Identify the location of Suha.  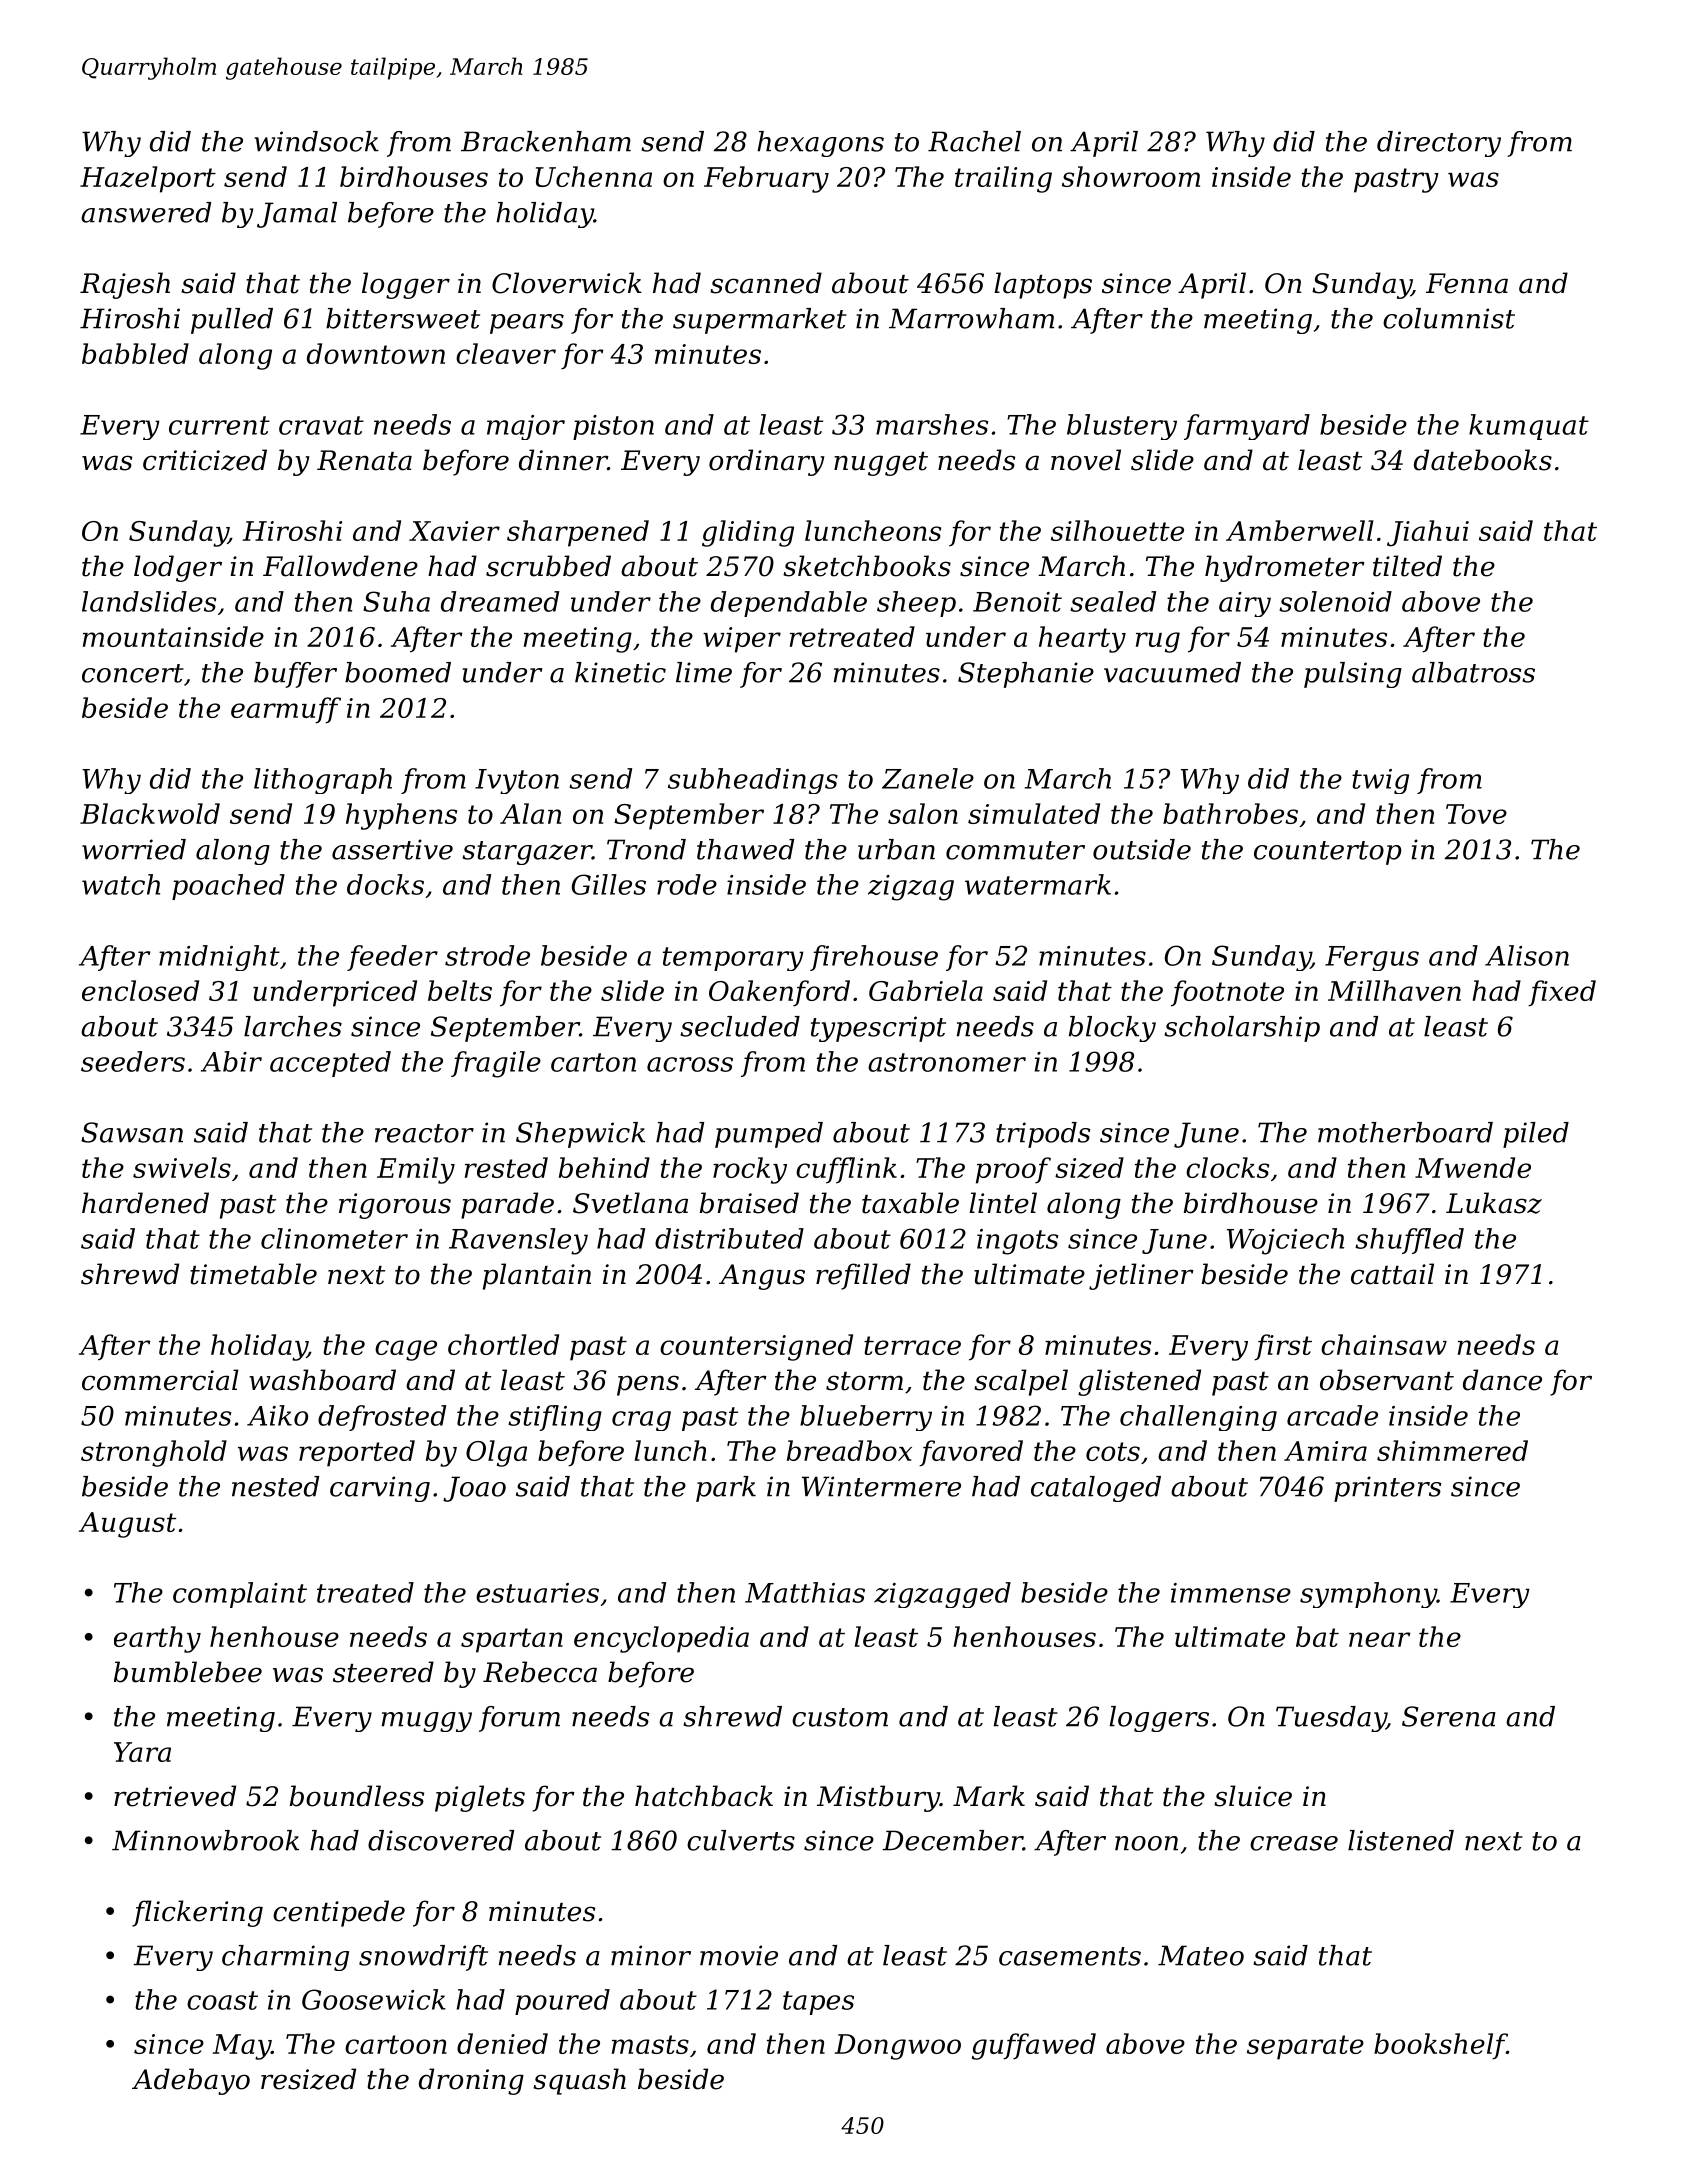
(396, 601).
